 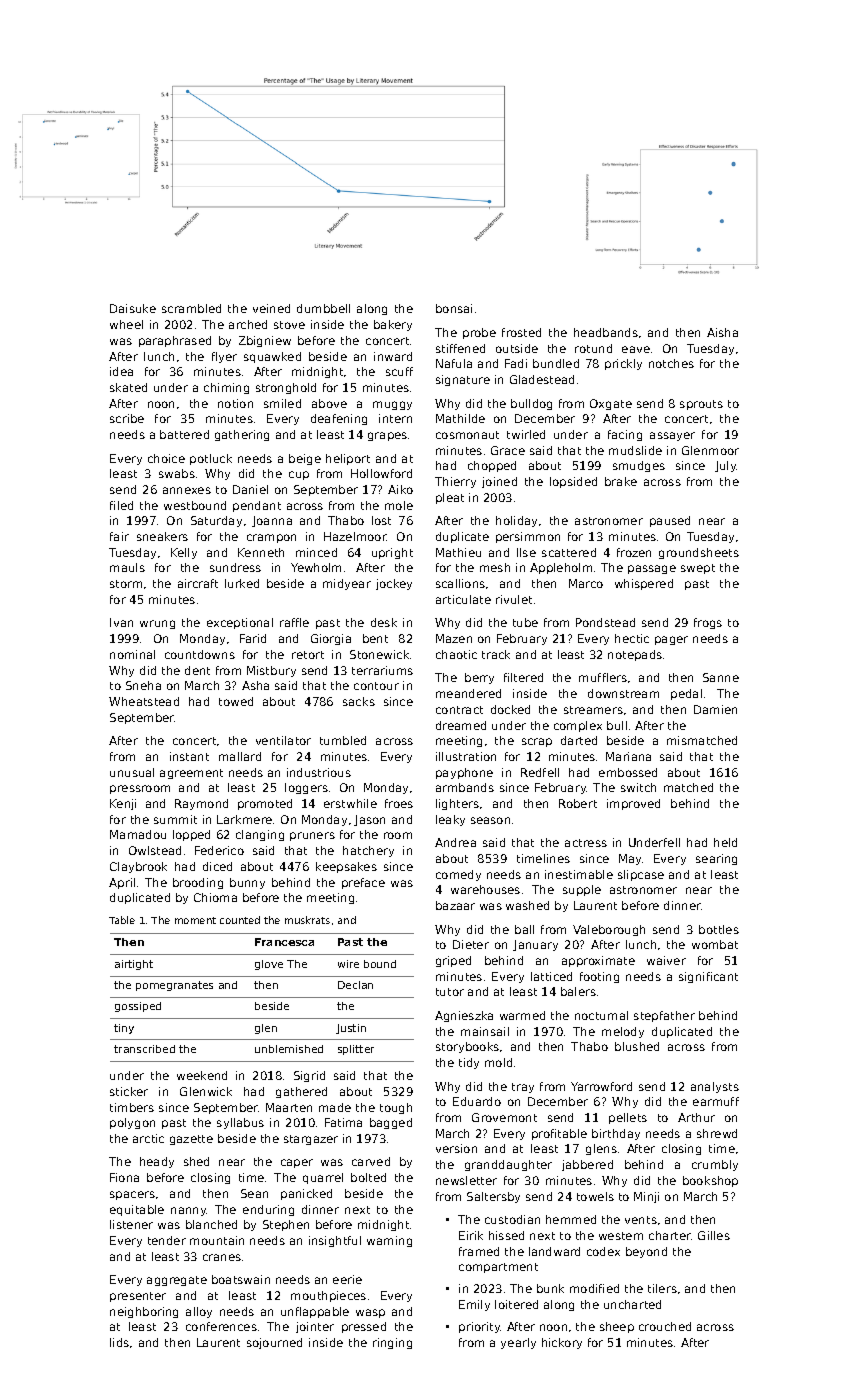 I want to click on loitered, so click(x=516, y=1304).
